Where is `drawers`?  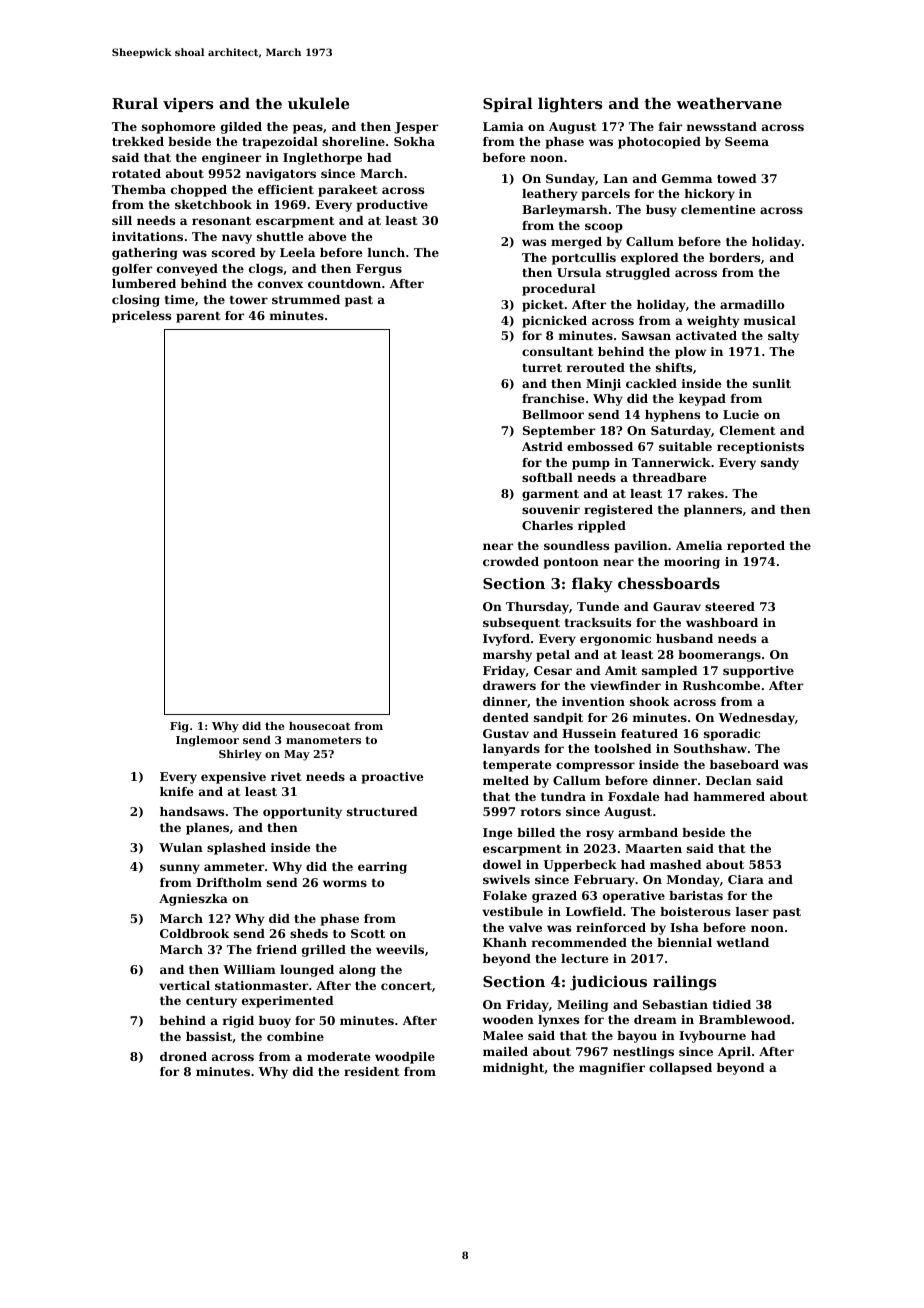
drawers is located at coordinates (509, 685).
